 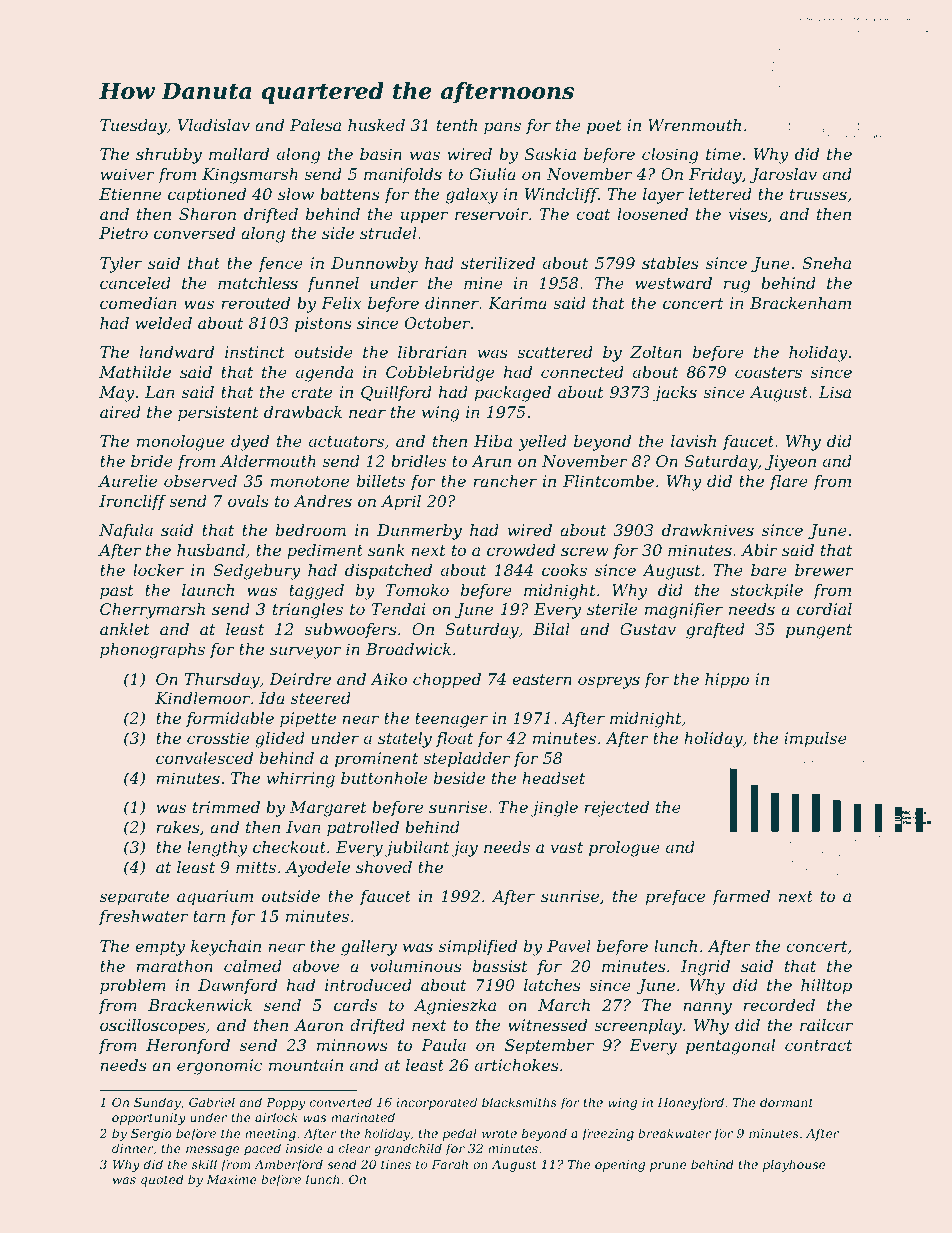 What do you see at coordinates (396, 1164) in the document?
I see `tines` at bounding box center [396, 1164].
